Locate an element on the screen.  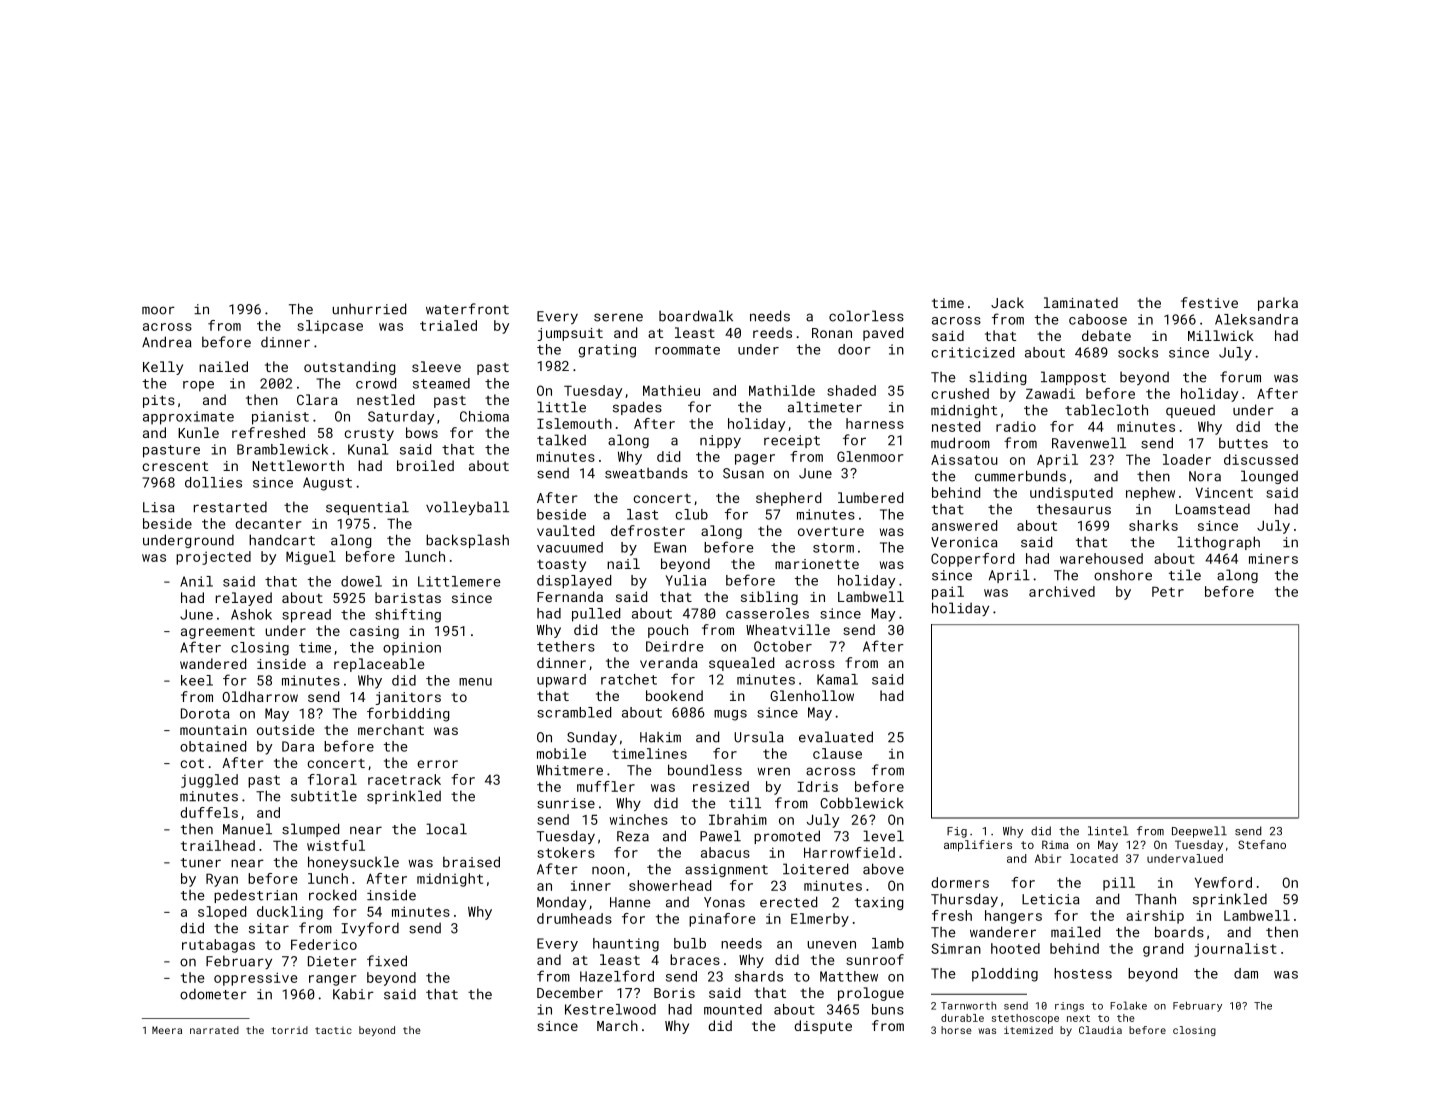
narrated is located at coordinates (214, 1030).
